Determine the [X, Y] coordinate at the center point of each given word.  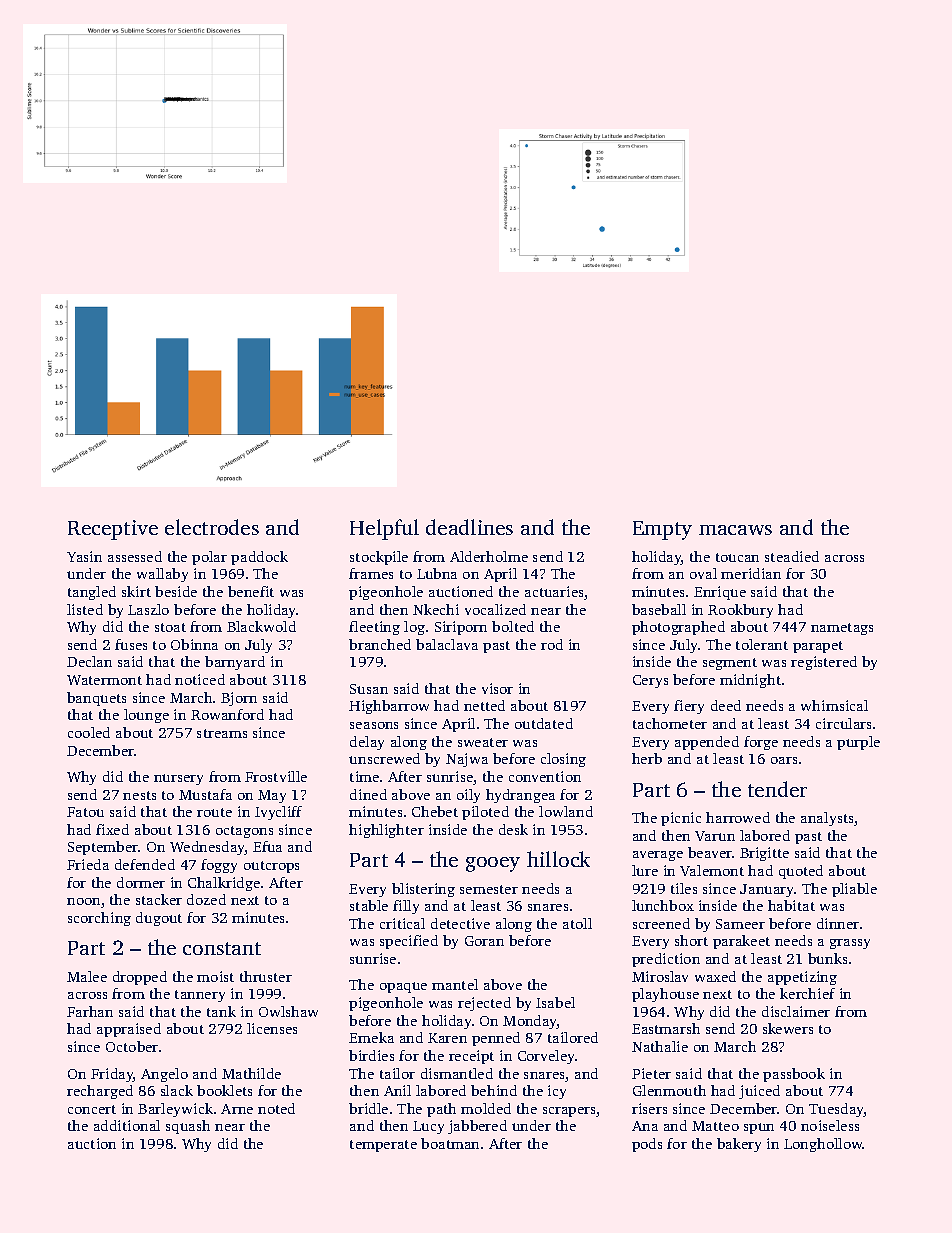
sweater [483, 742]
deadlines [469, 527]
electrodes [212, 527]
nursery [178, 779]
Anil [397, 1090]
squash [188, 1127]
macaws [735, 530]
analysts [827, 819]
